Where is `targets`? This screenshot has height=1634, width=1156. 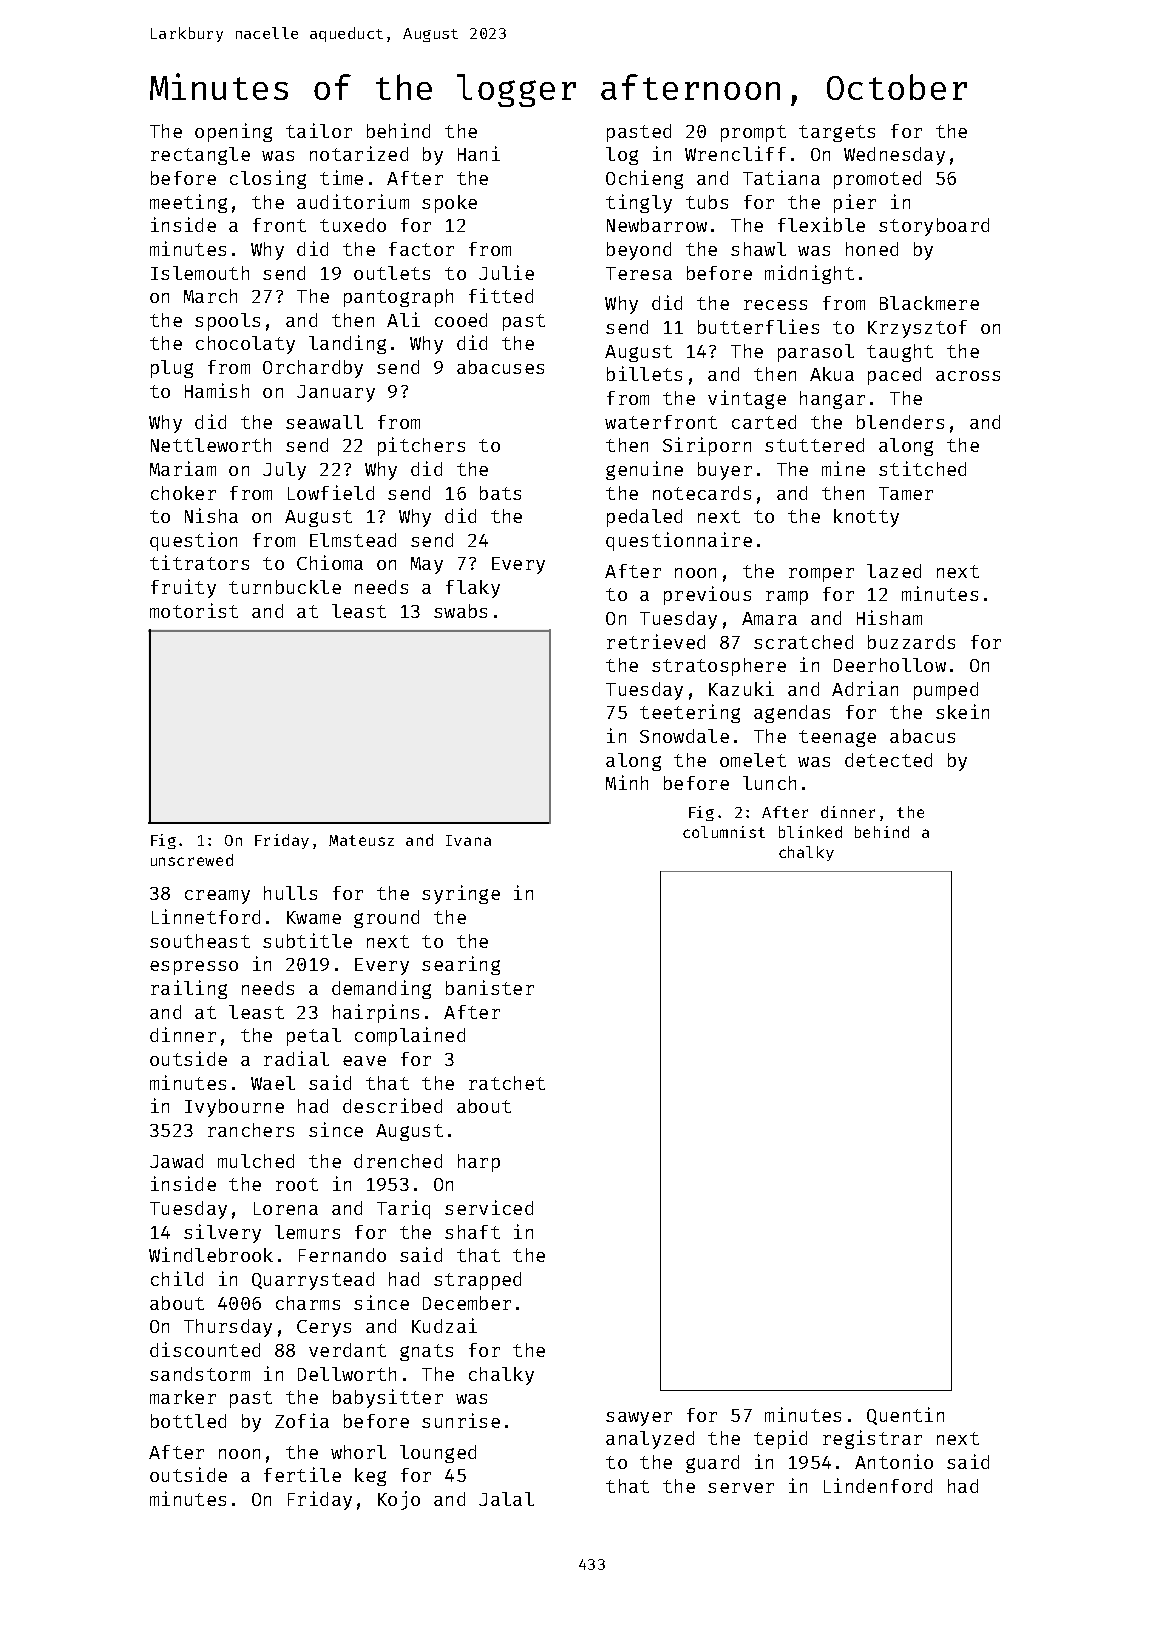
targets is located at coordinates (837, 133).
